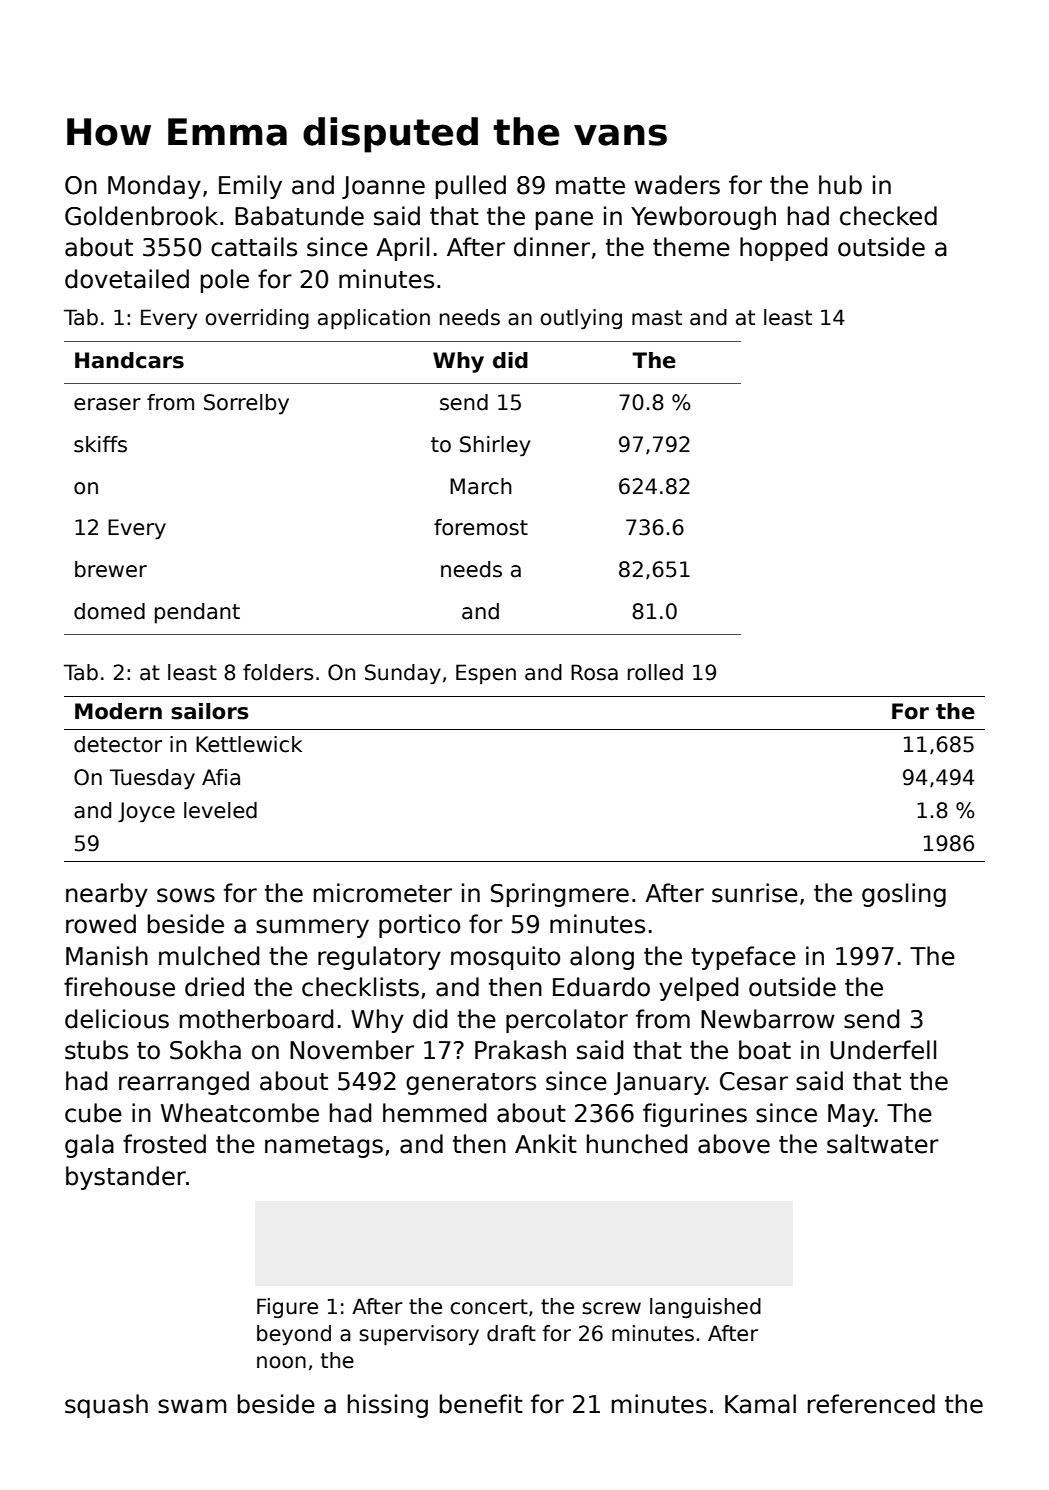  Describe the element at coordinates (840, 185) in the image. I see `hub` at that location.
